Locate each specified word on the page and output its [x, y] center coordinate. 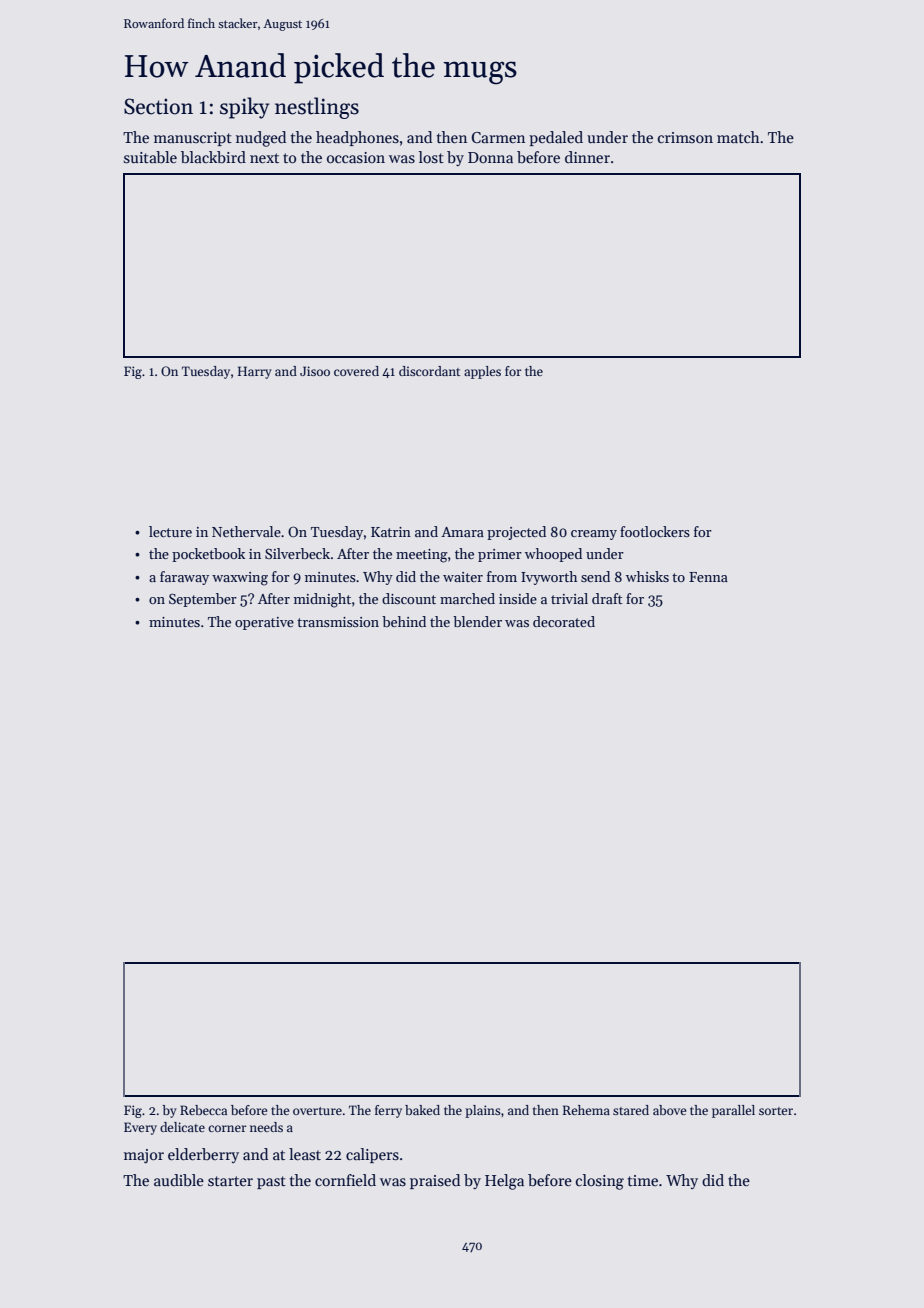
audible [179, 1180]
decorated [564, 621]
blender [477, 621]
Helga [504, 1182]
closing [600, 1182]
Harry [255, 372]
